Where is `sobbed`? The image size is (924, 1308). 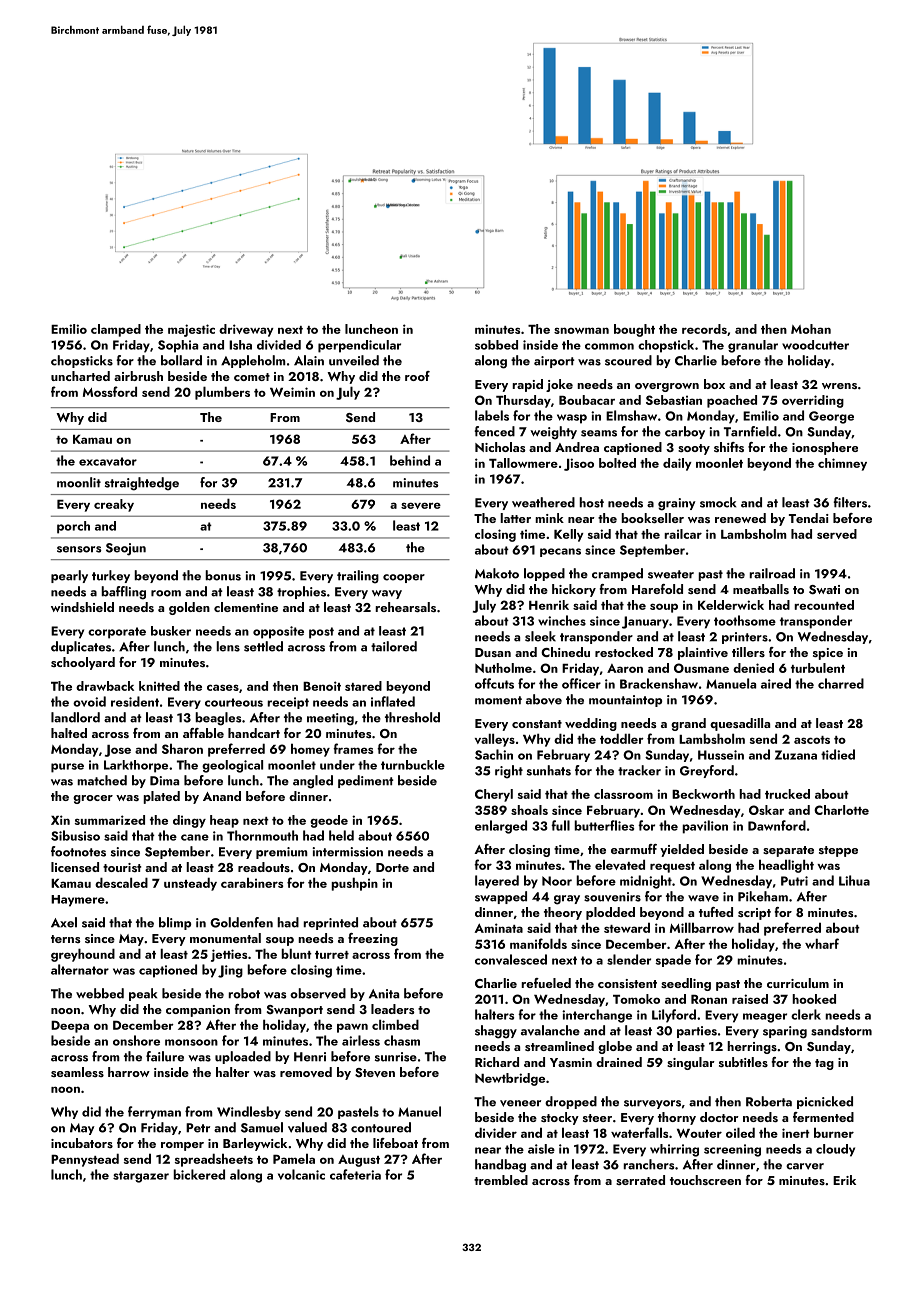 sobbed is located at coordinates (496, 345).
